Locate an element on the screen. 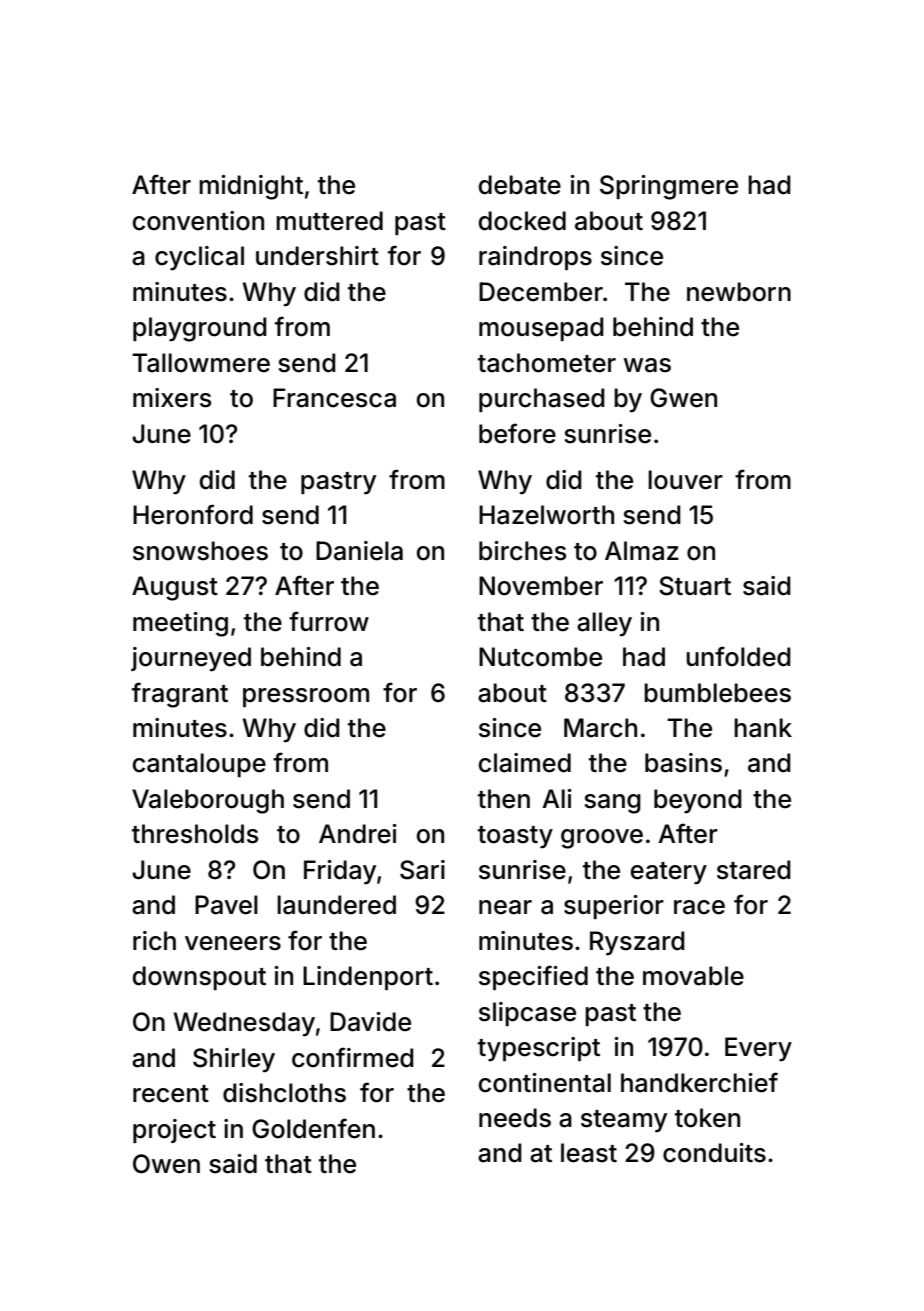 The height and width of the screenshot is (1311, 924). near is located at coordinates (505, 907).
